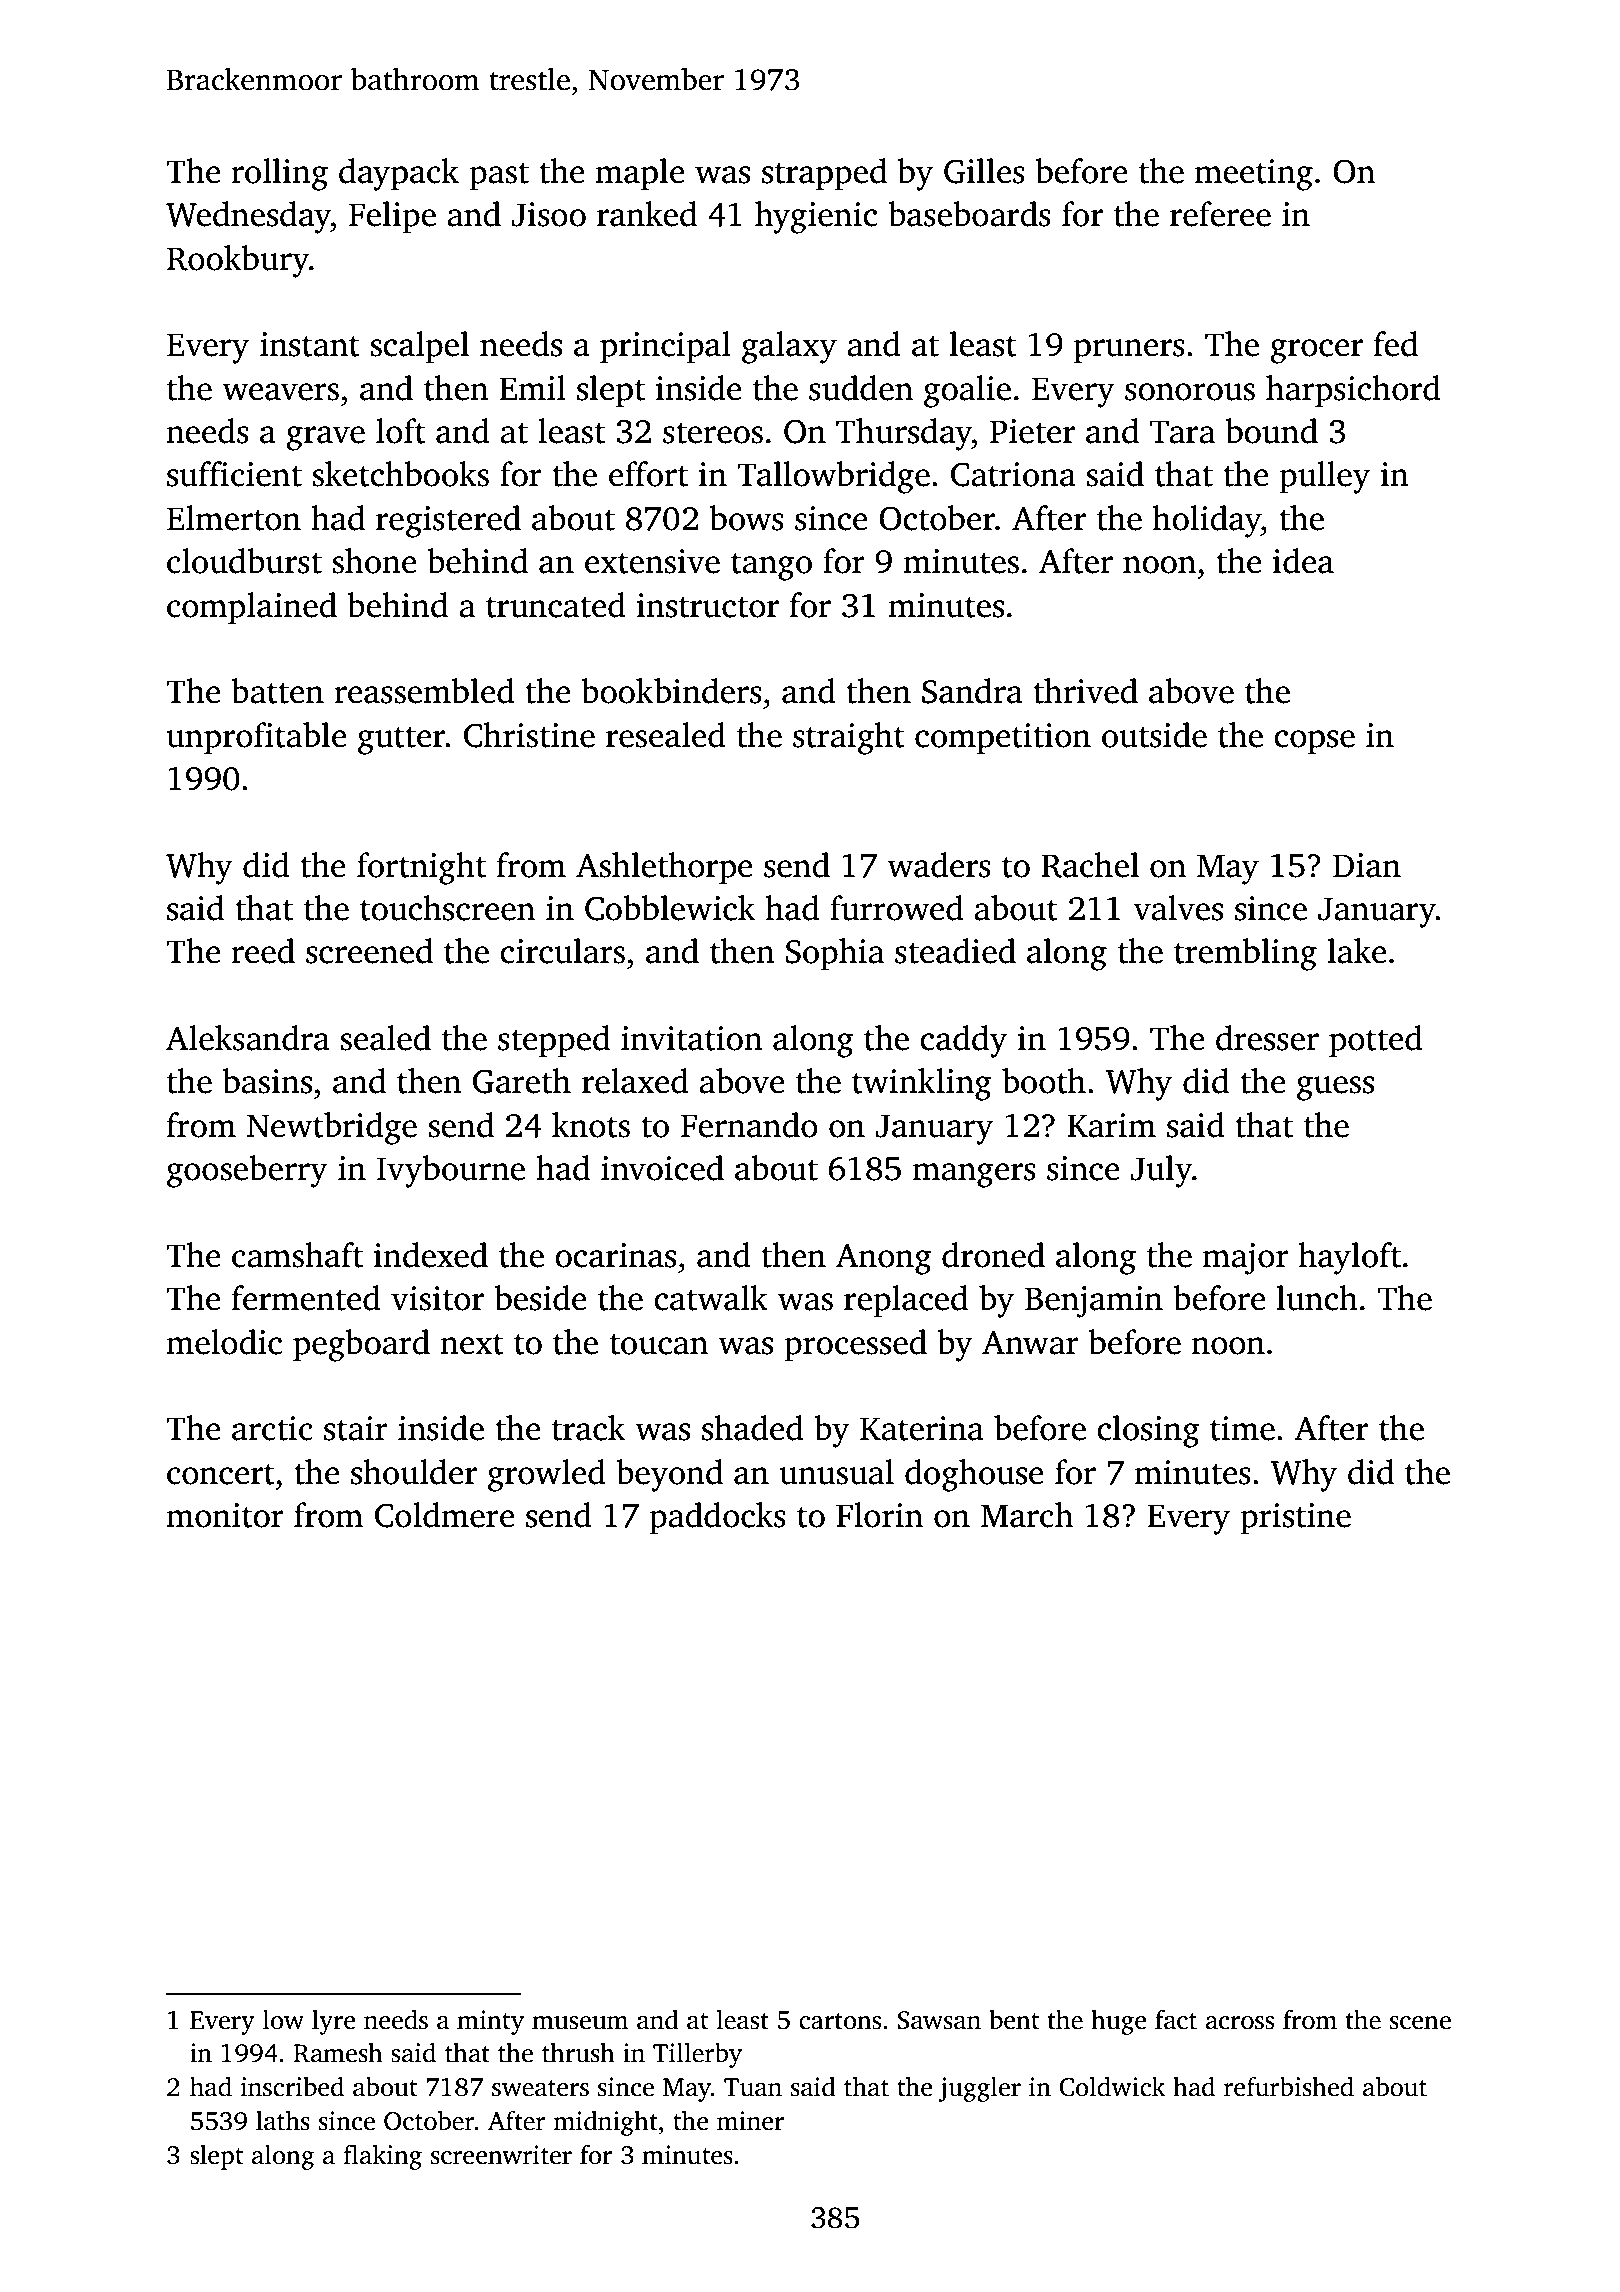 This screenshot has width=1620, height=2292. I want to click on juggler, so click(979, 2089).
